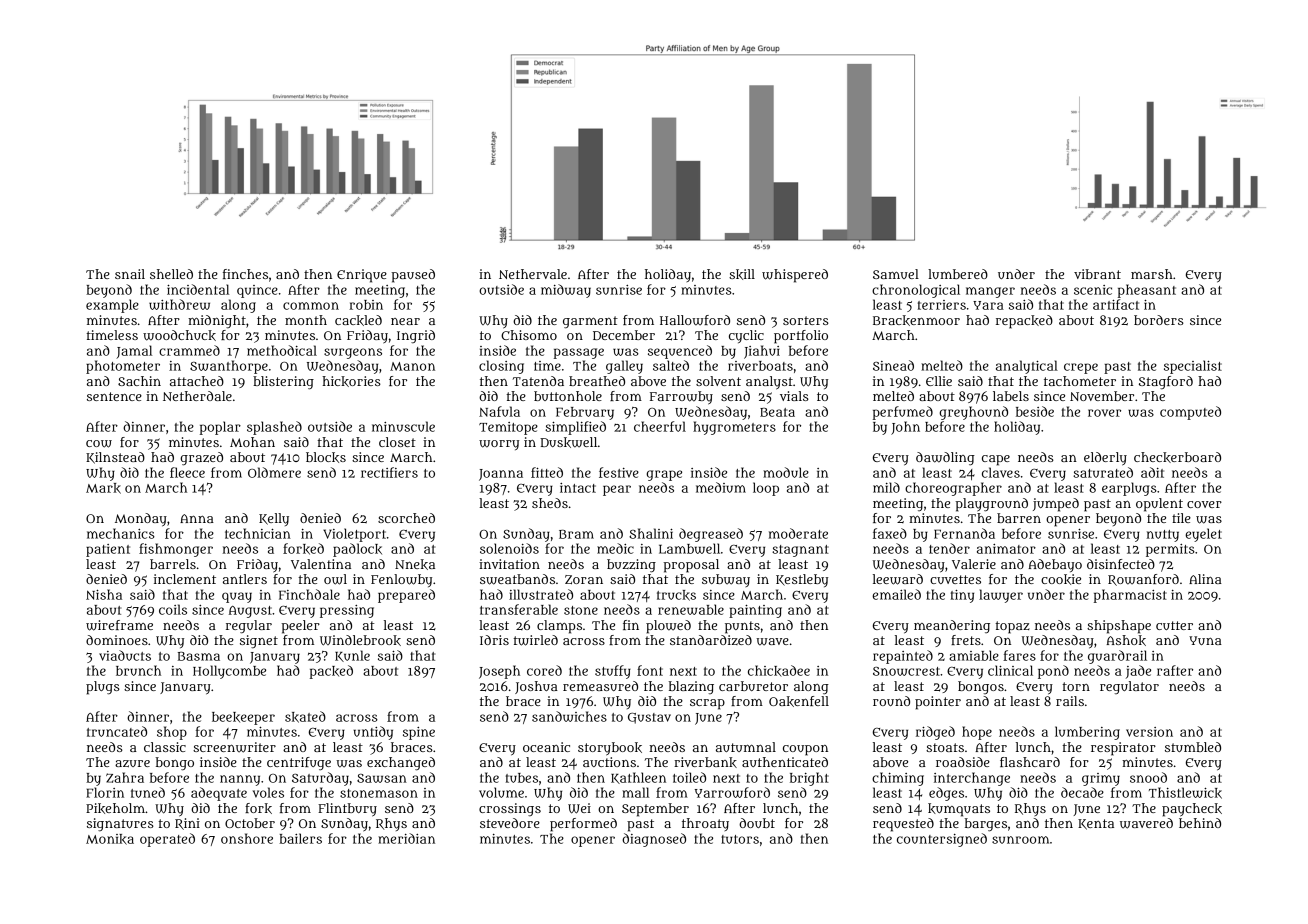 The image size is (1308, 924). What do you see at coordinates (326, 457) in the document?
I see `blocks` at bounding box center [326, 457].
